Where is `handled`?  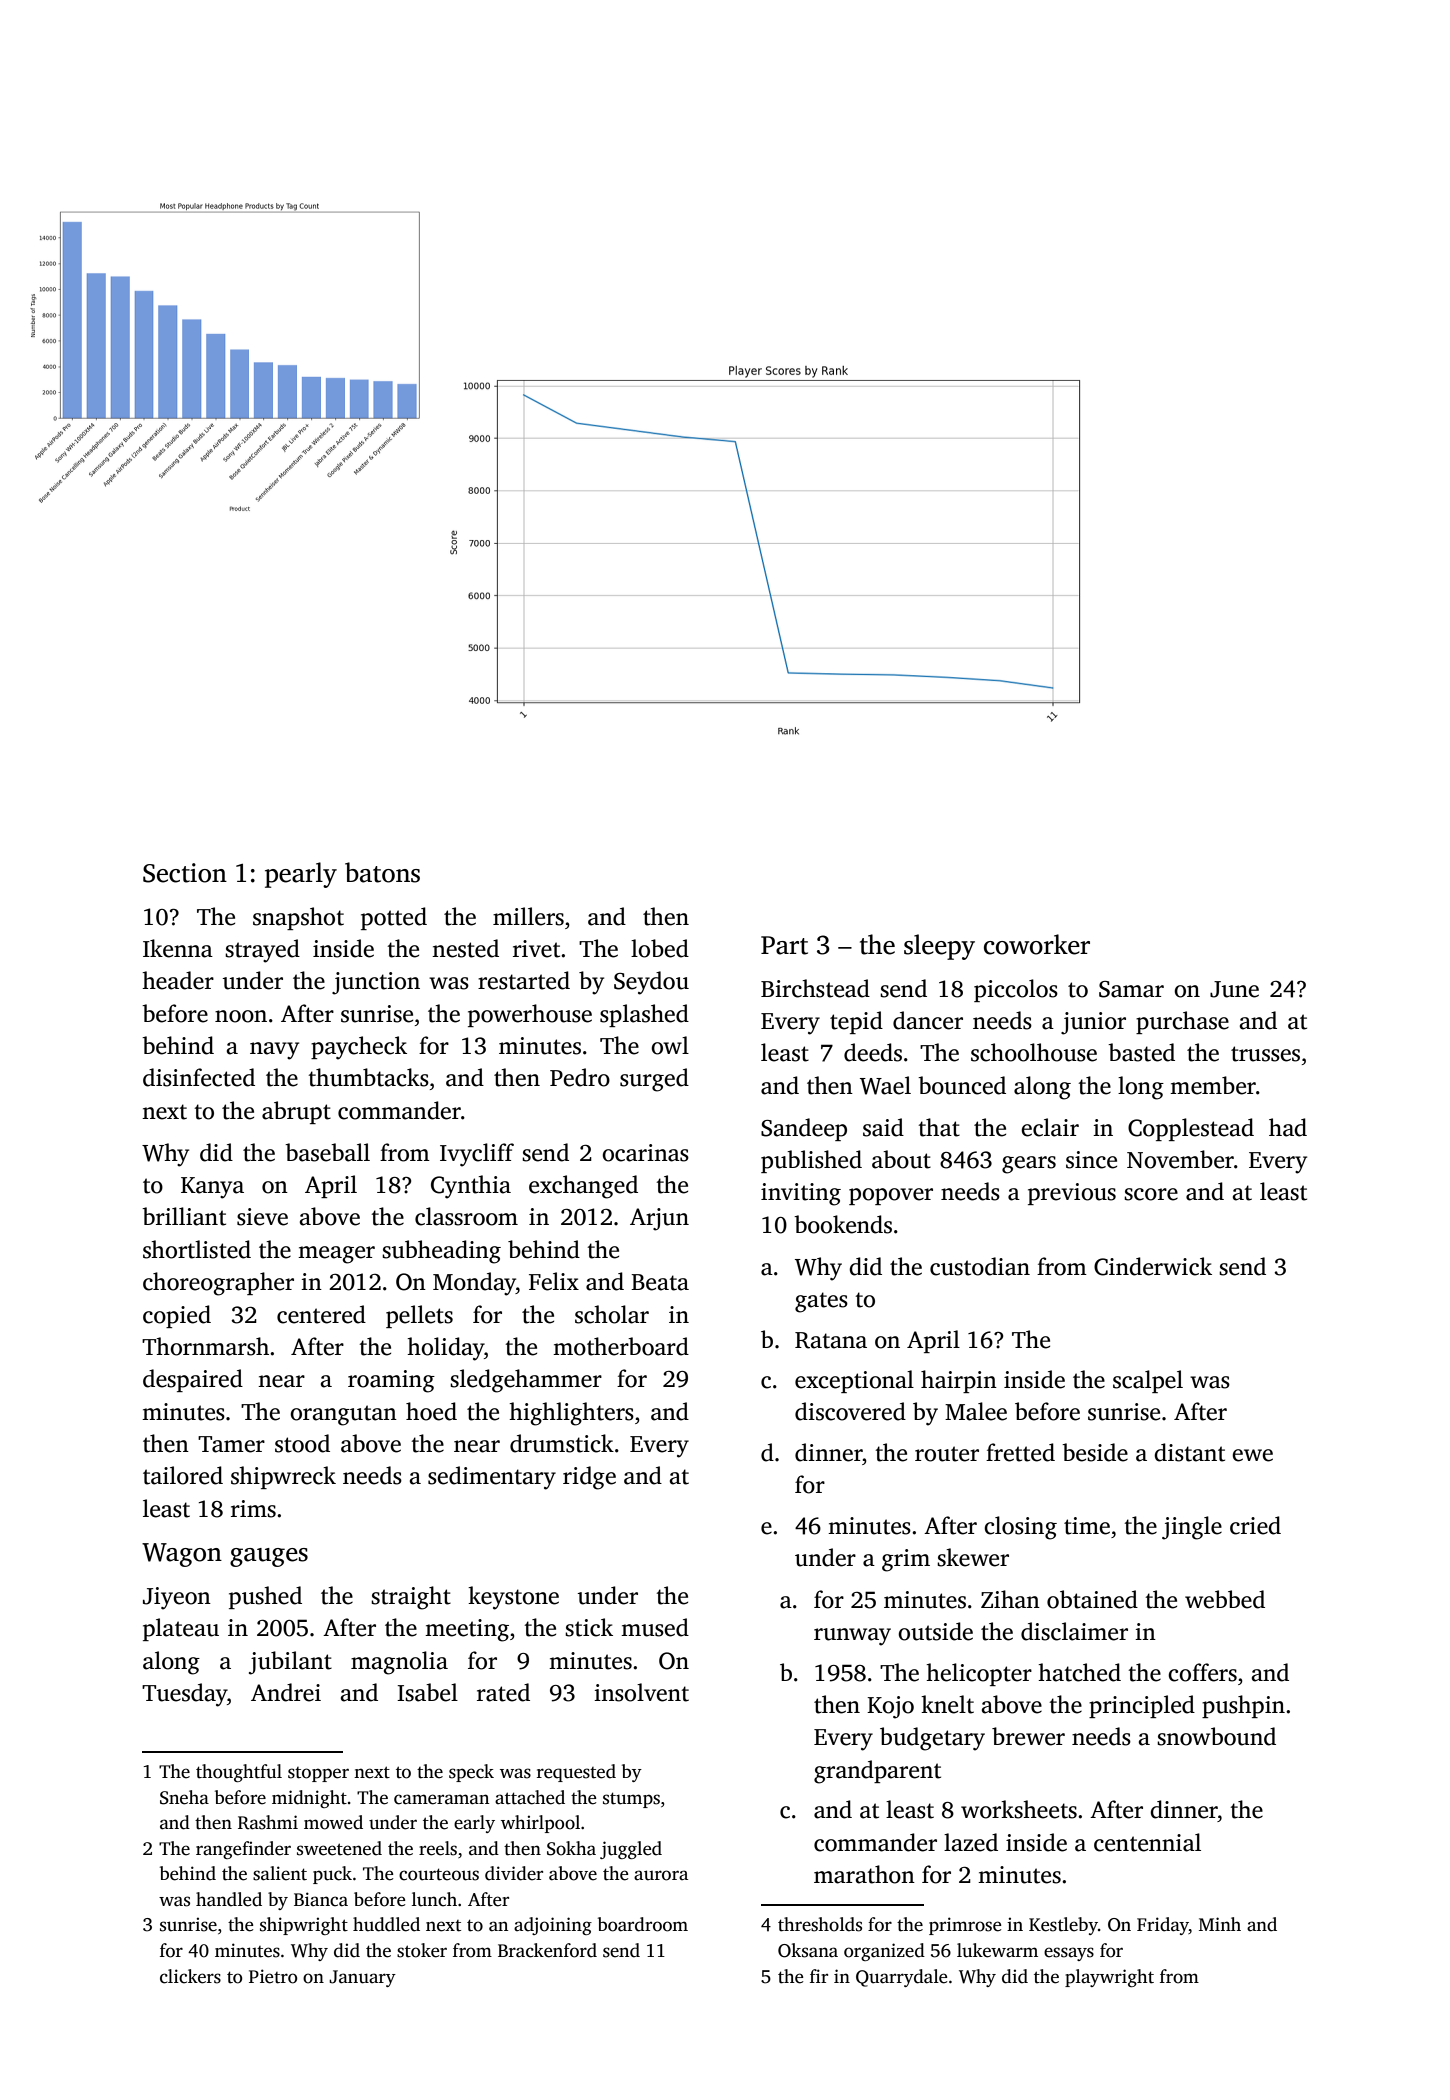 handled is located at coordinates (229, 1899).
